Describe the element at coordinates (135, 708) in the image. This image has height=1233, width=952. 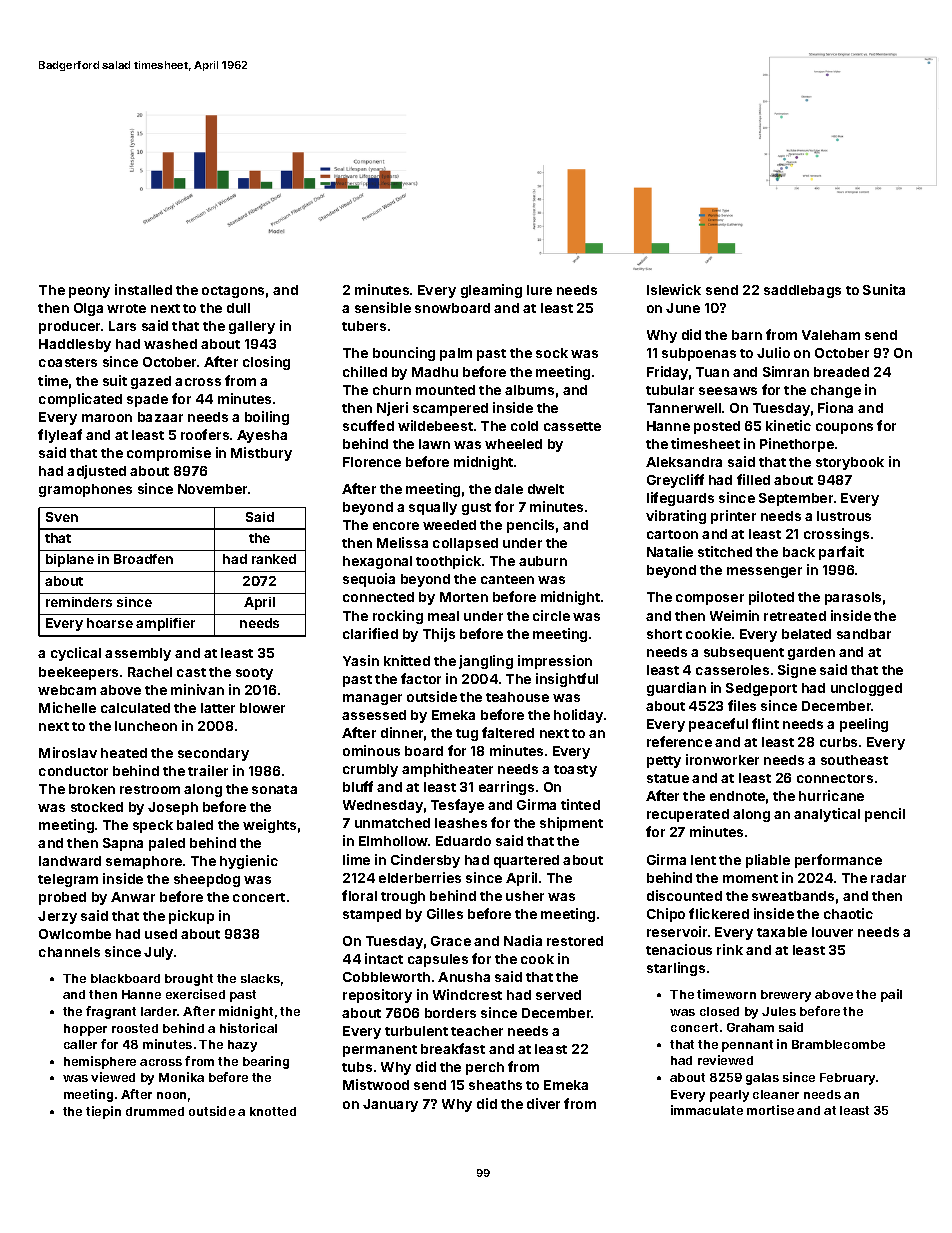
I see `calculated` at that location.
